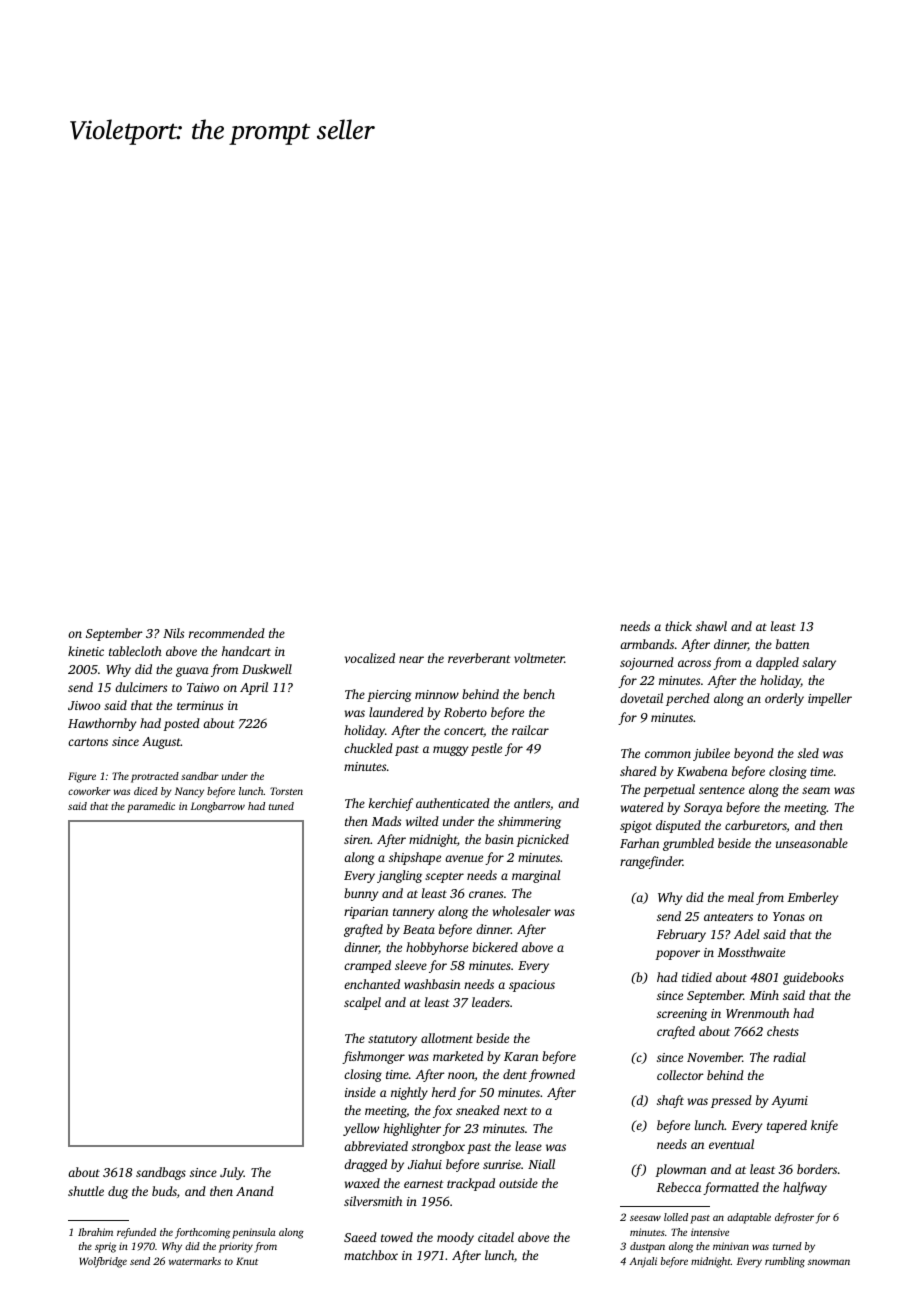  I want to click on perched, so click(688, 699).
